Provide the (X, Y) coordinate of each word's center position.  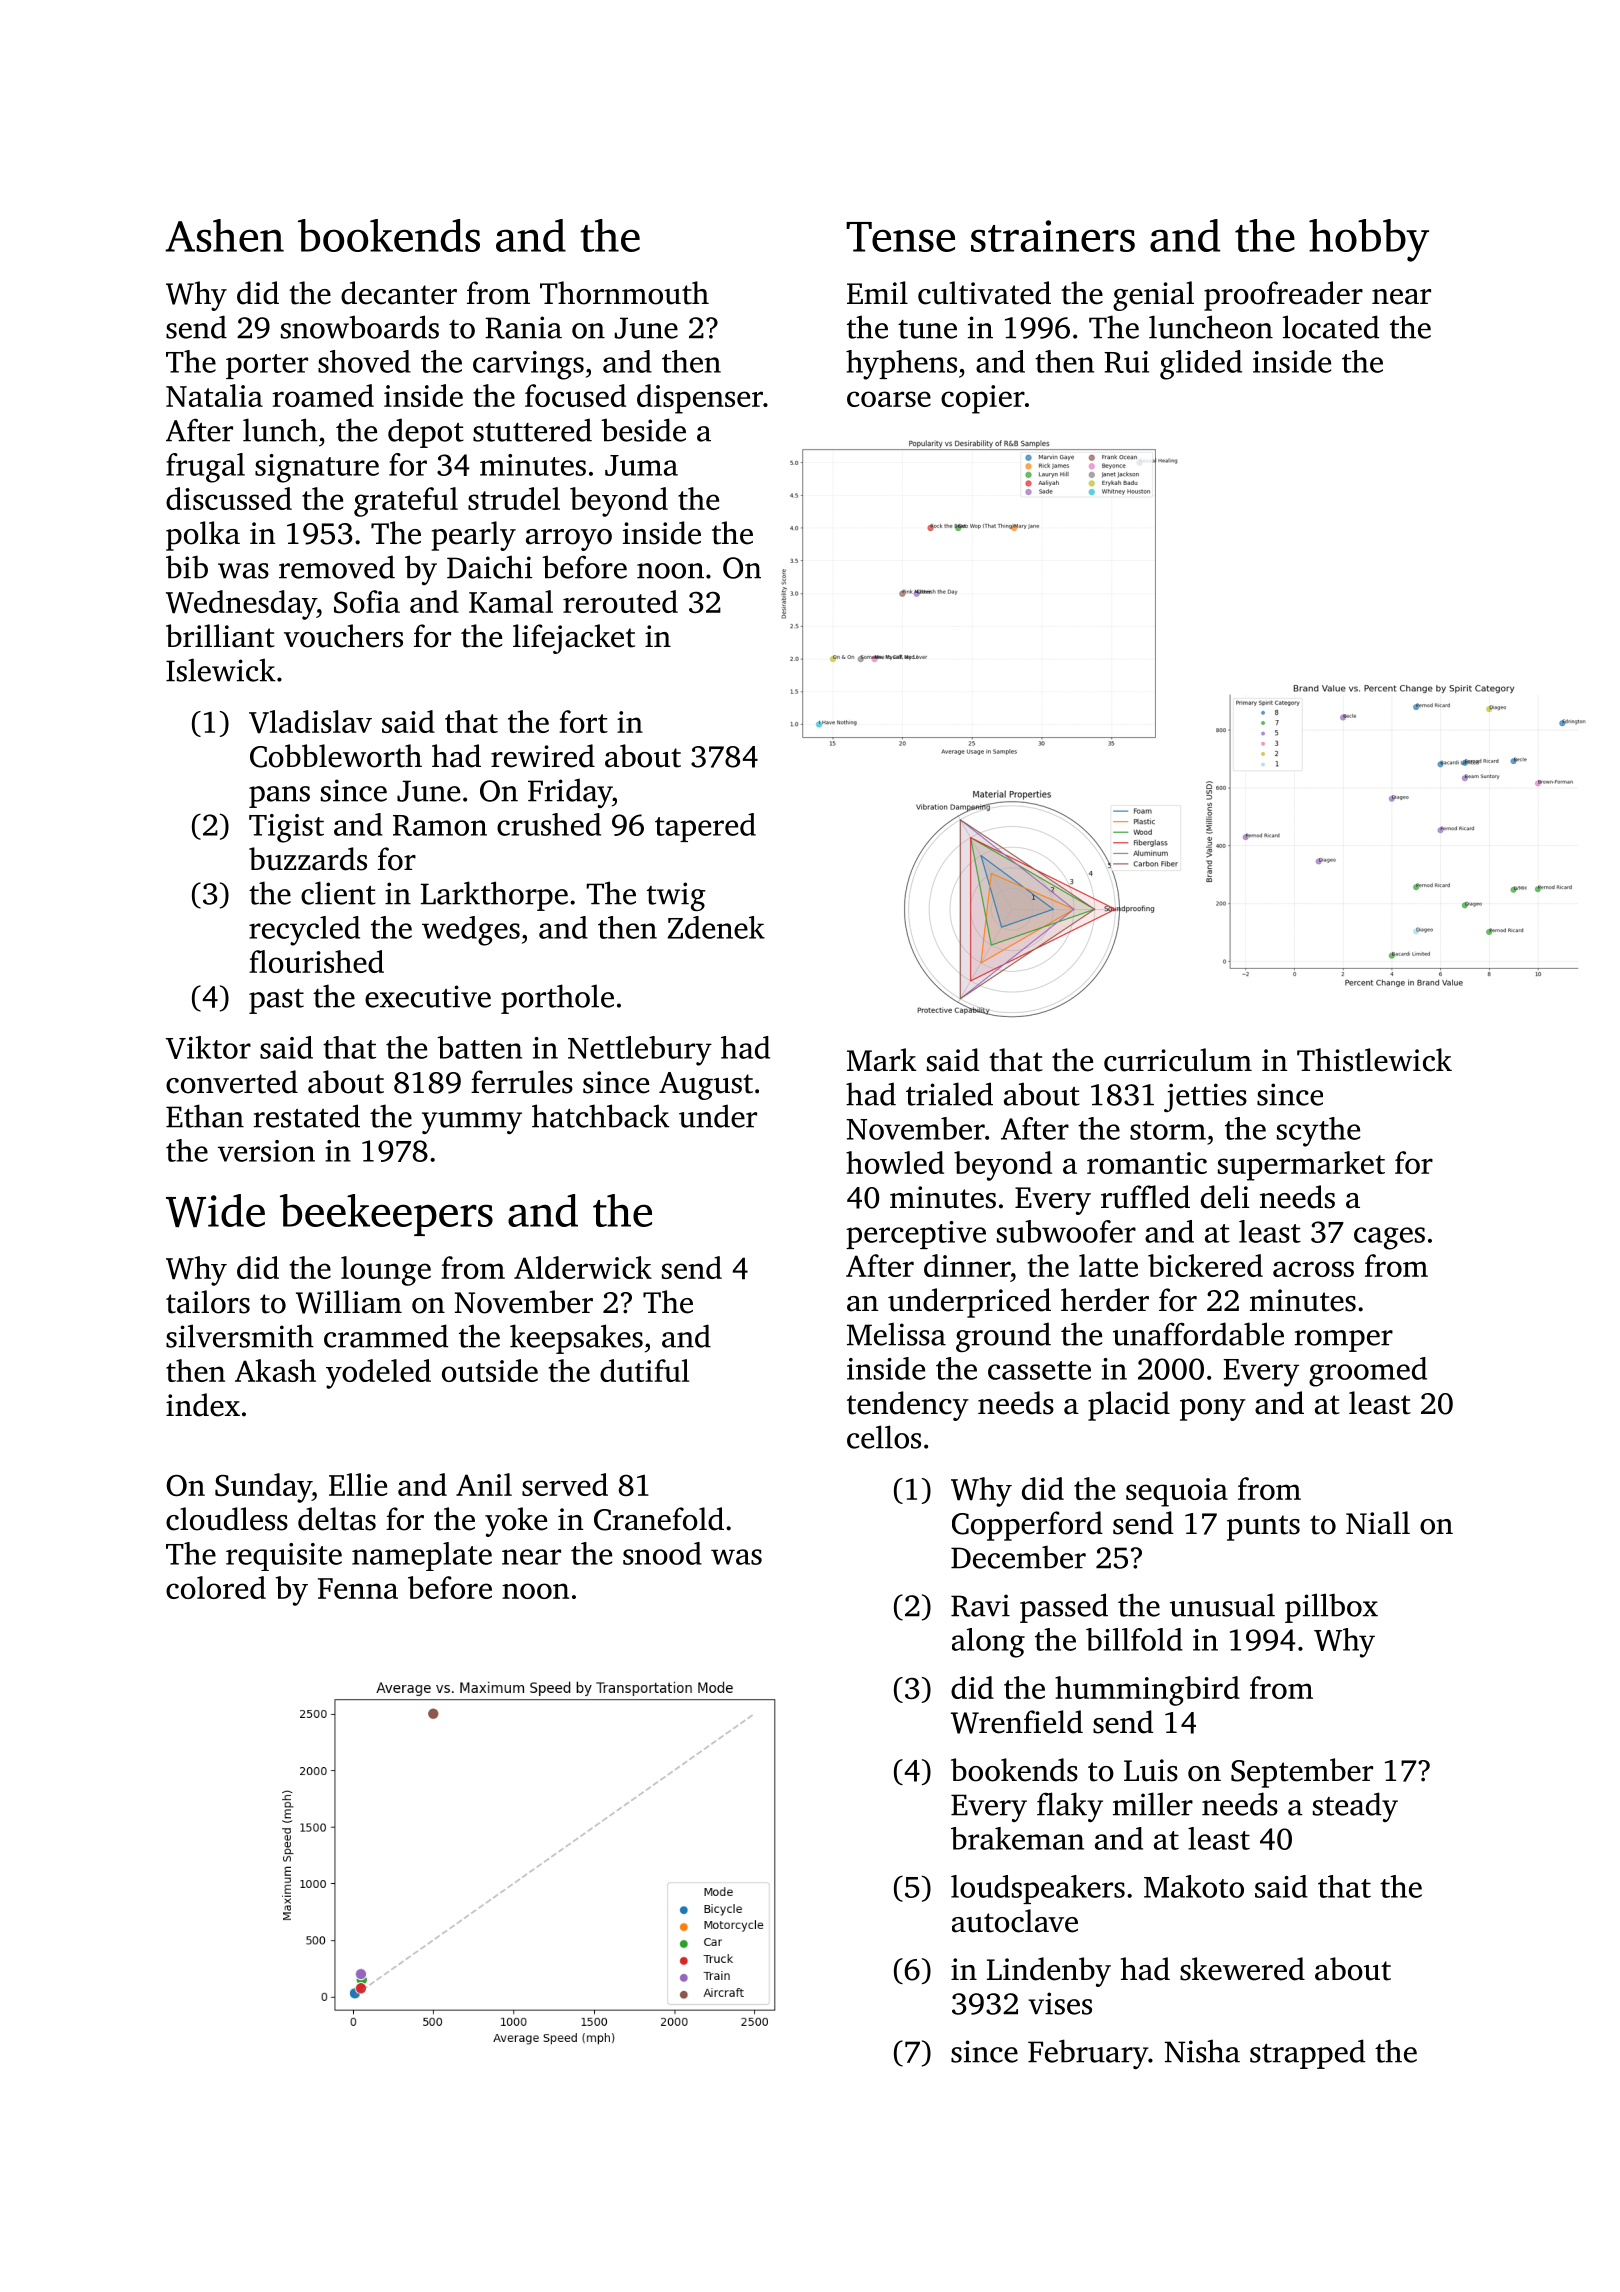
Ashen (224, 235)
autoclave (1015, 1921)
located (1331, 327)
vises (1060, 2003)
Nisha (1202, 2051)
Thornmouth (624, 293)
